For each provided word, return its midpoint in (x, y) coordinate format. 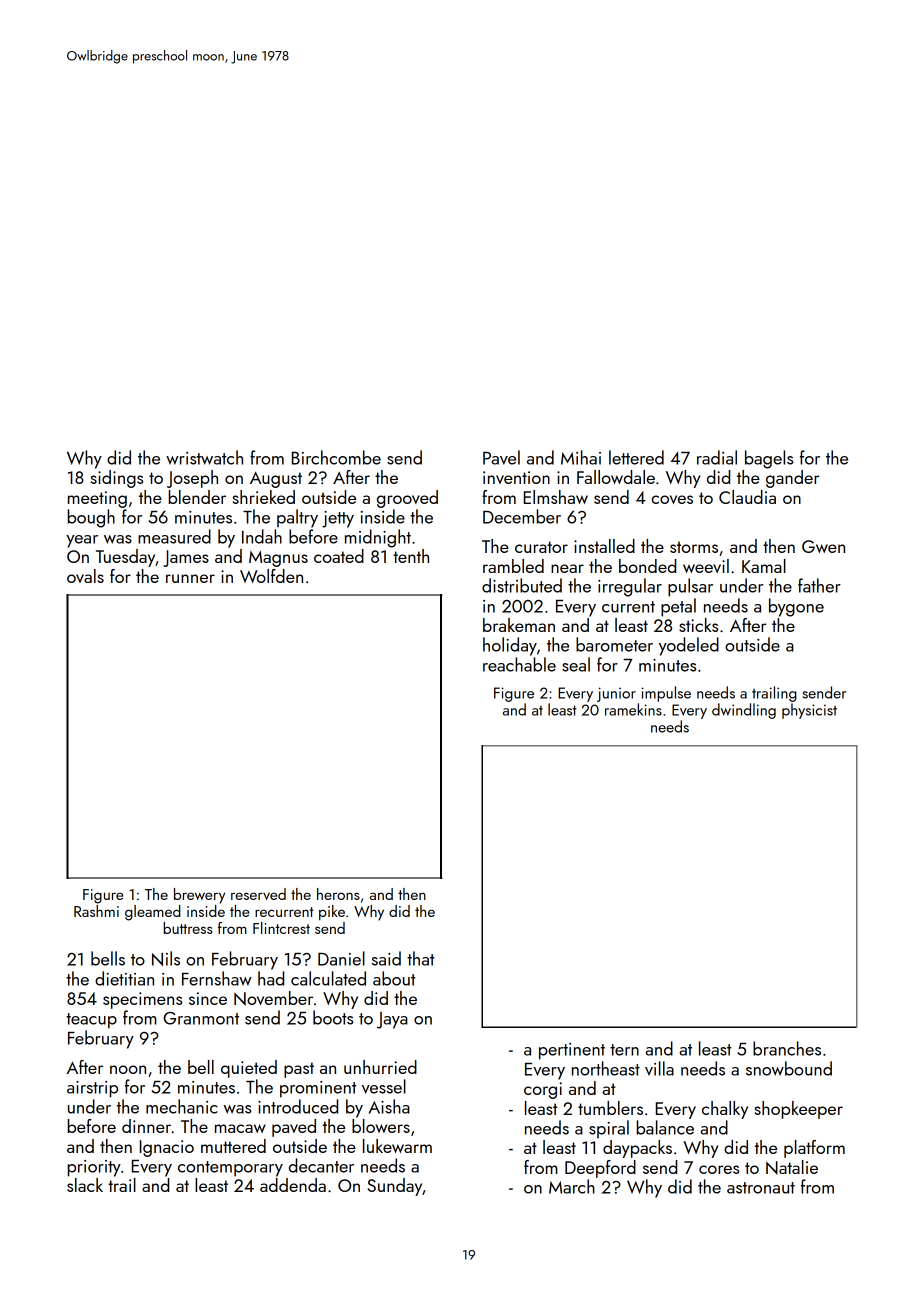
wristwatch (204, 457)
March (572, 1186)
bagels (769, 459)
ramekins (633, 709)
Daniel (341, 958)
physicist (809, 711)
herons (338, 894)
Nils (166, 958)
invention (516, 477)
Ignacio (167, 1148)
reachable (519, 664)
